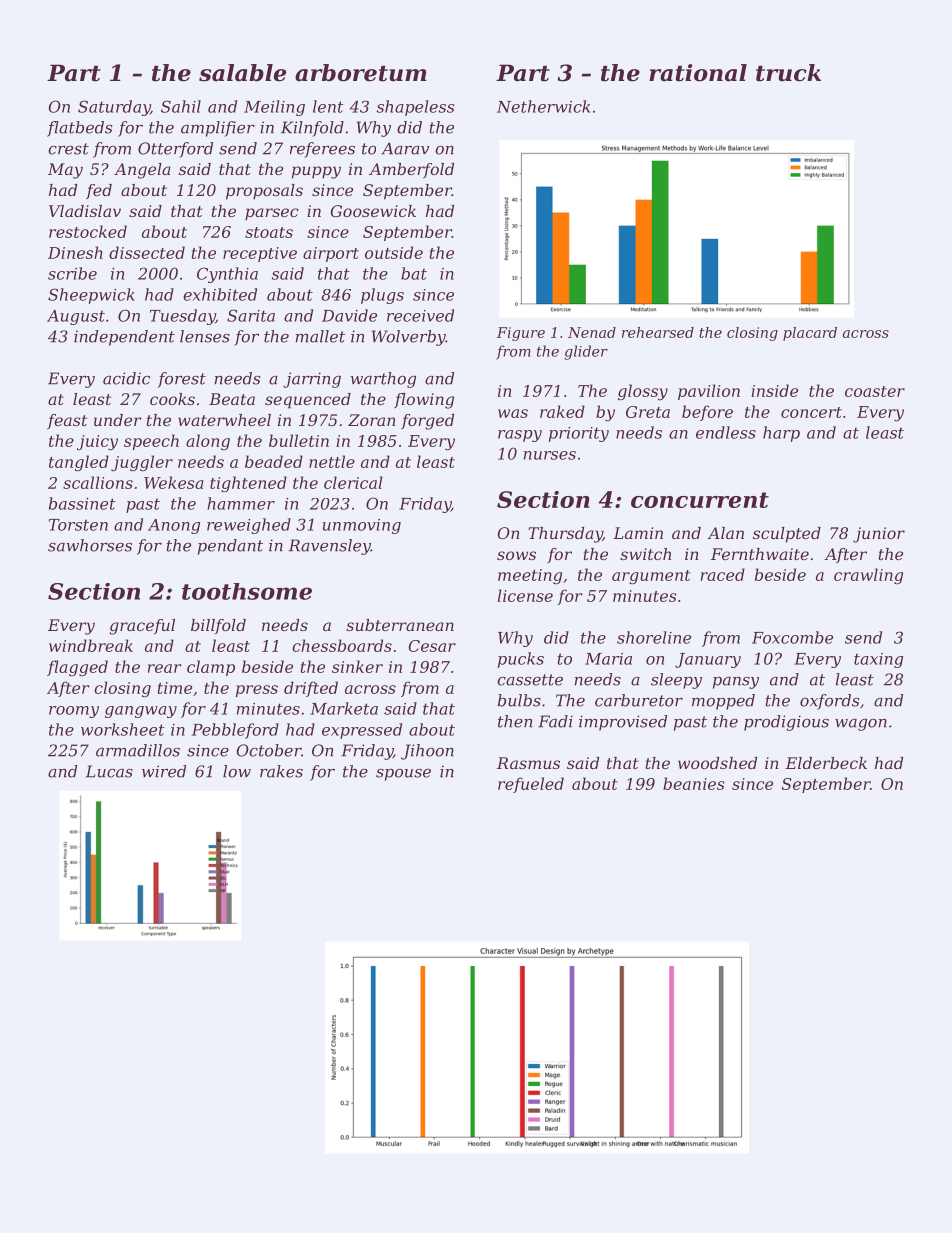 The image size is (952, 1233). I want to click on flatbeds, so click(79, 129).
